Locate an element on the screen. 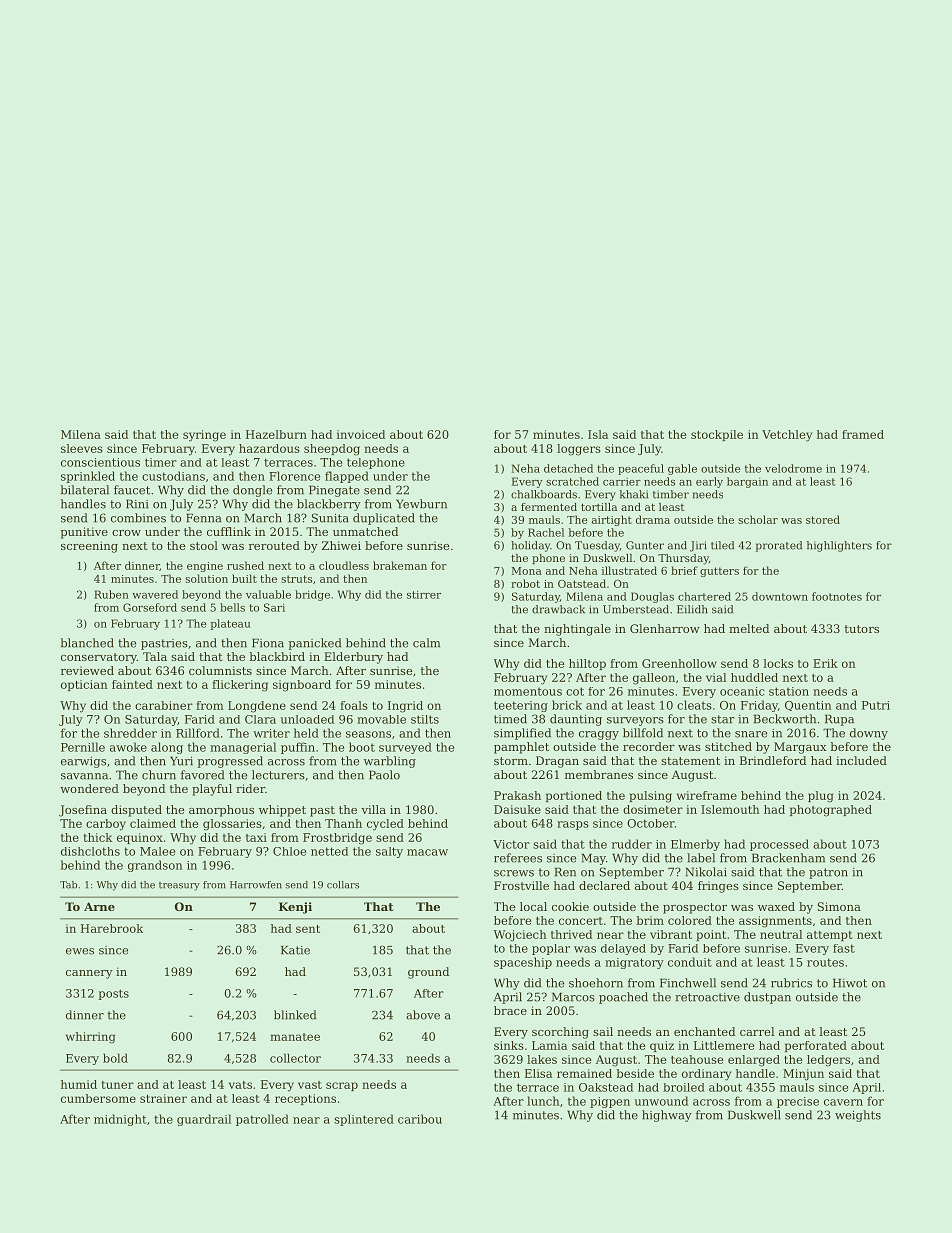 This screenshot has width=952, height=1233. pamphlet is located at coordinates (521, 748).
